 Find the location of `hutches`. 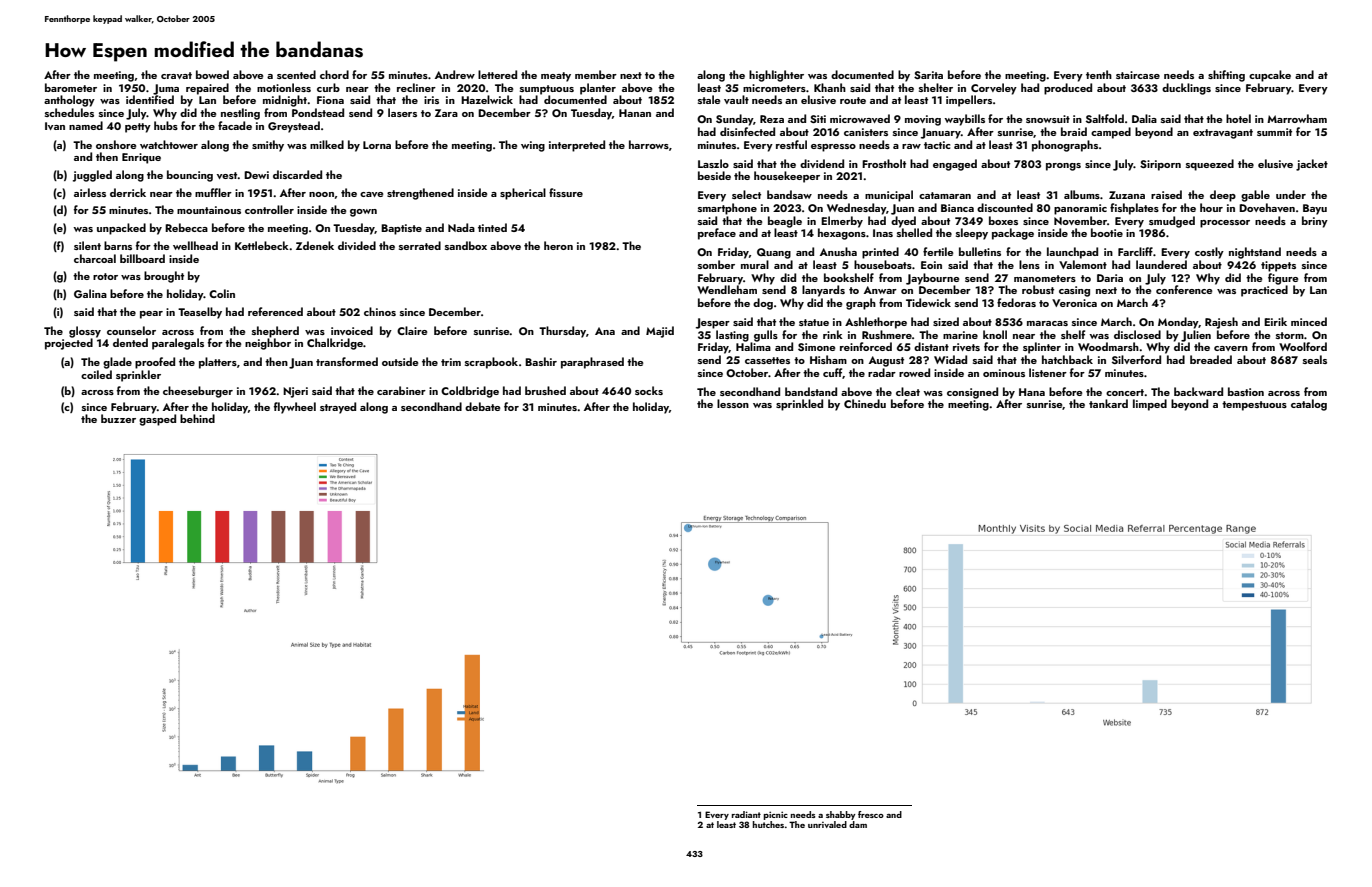

hutches is located at coordinates (768, 824).
